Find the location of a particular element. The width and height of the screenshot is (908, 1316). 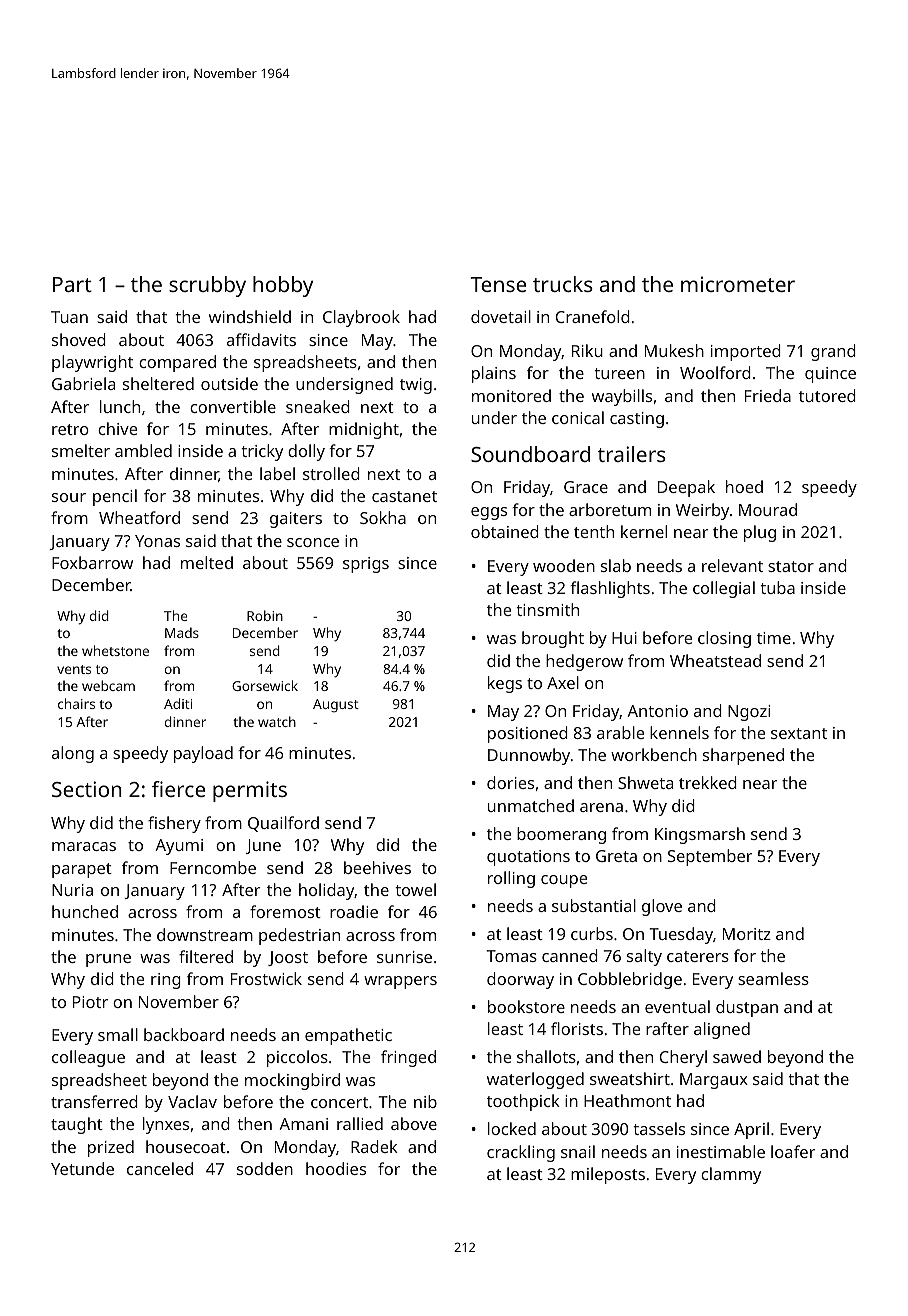

Frieda is located at coordinates (768, 395).
